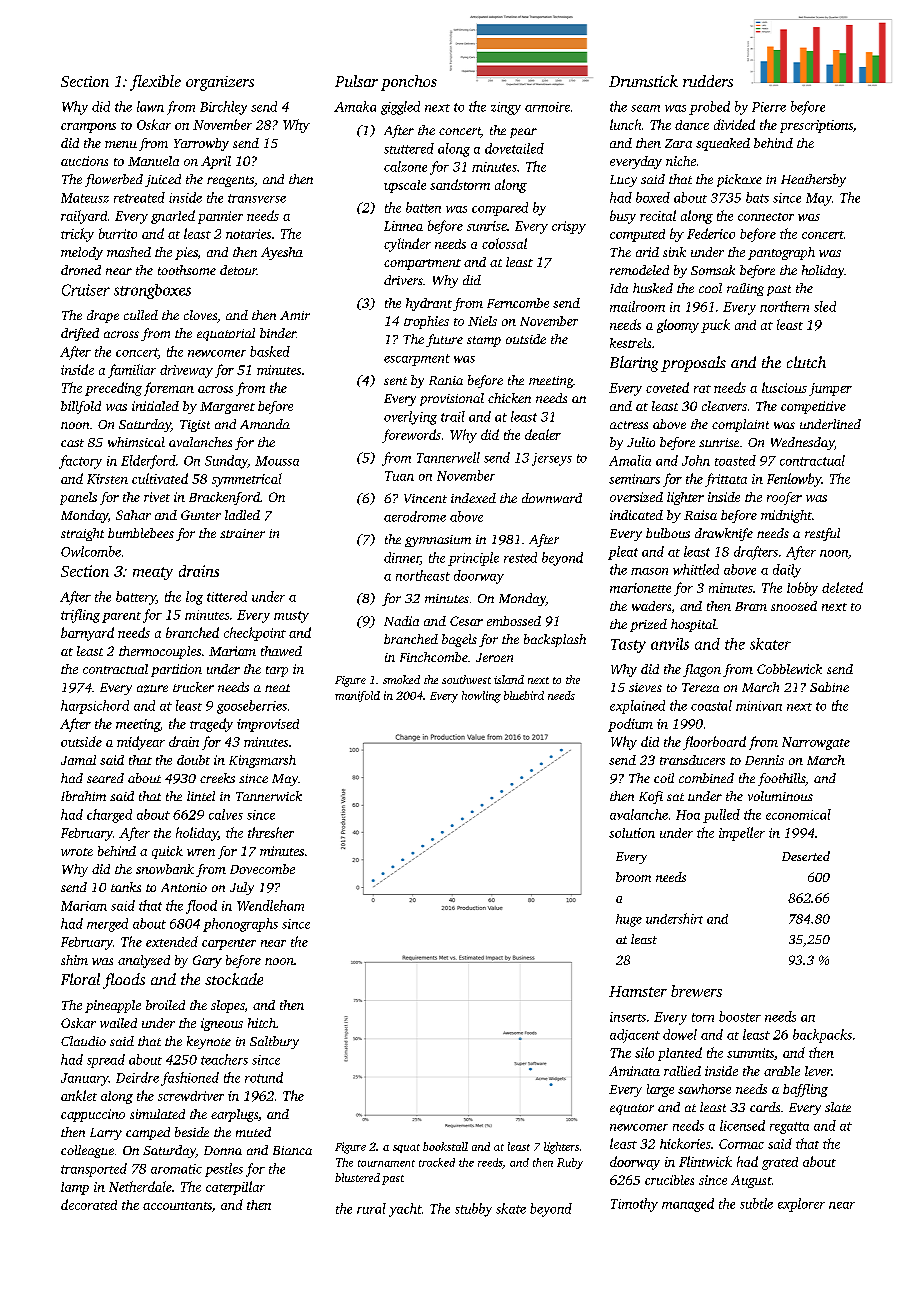  I want to click on stubby, so click(473, 1210).
